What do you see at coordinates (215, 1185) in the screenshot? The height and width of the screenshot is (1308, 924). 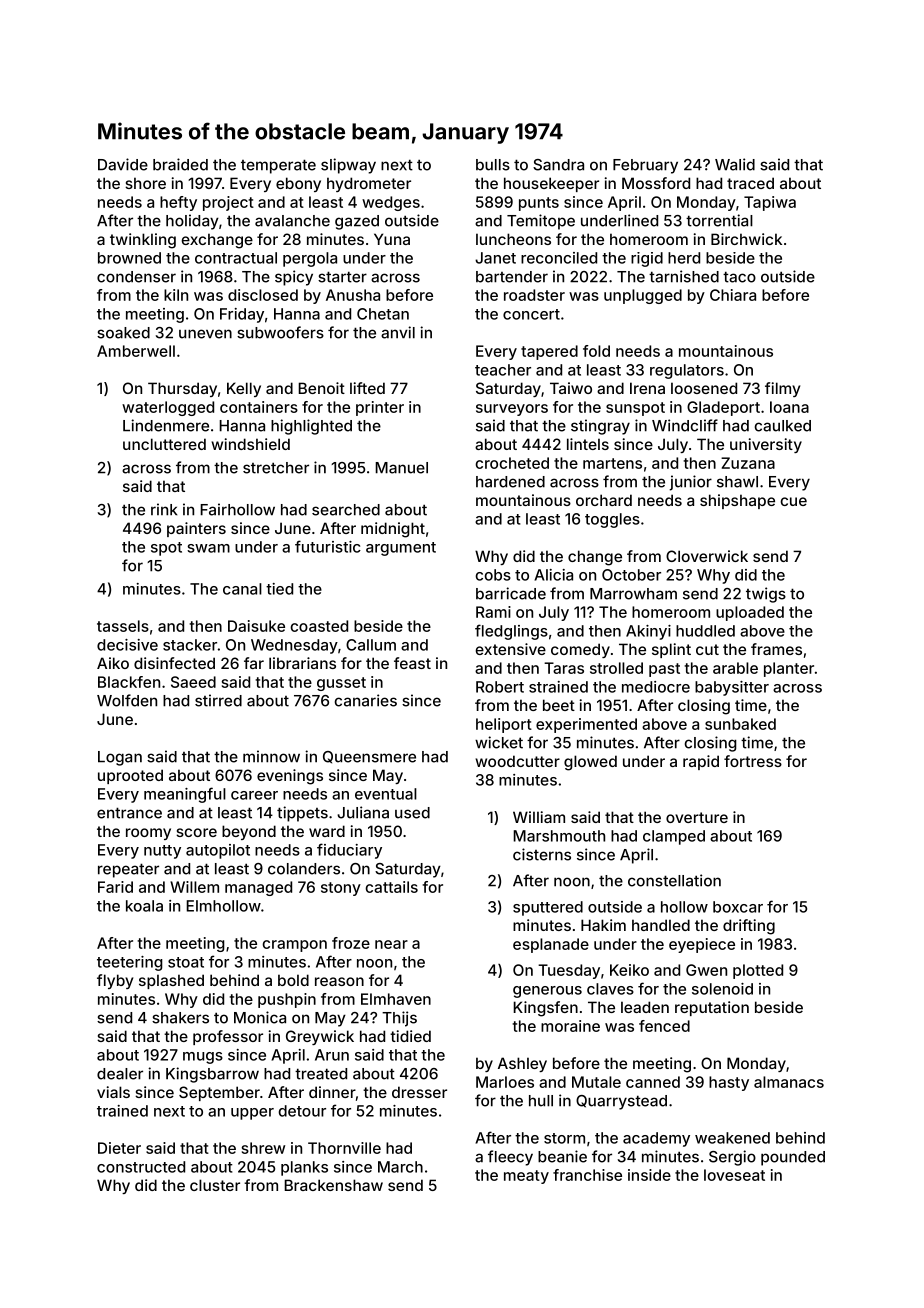 I see `cluster` at bounding box center [215, 1185].
